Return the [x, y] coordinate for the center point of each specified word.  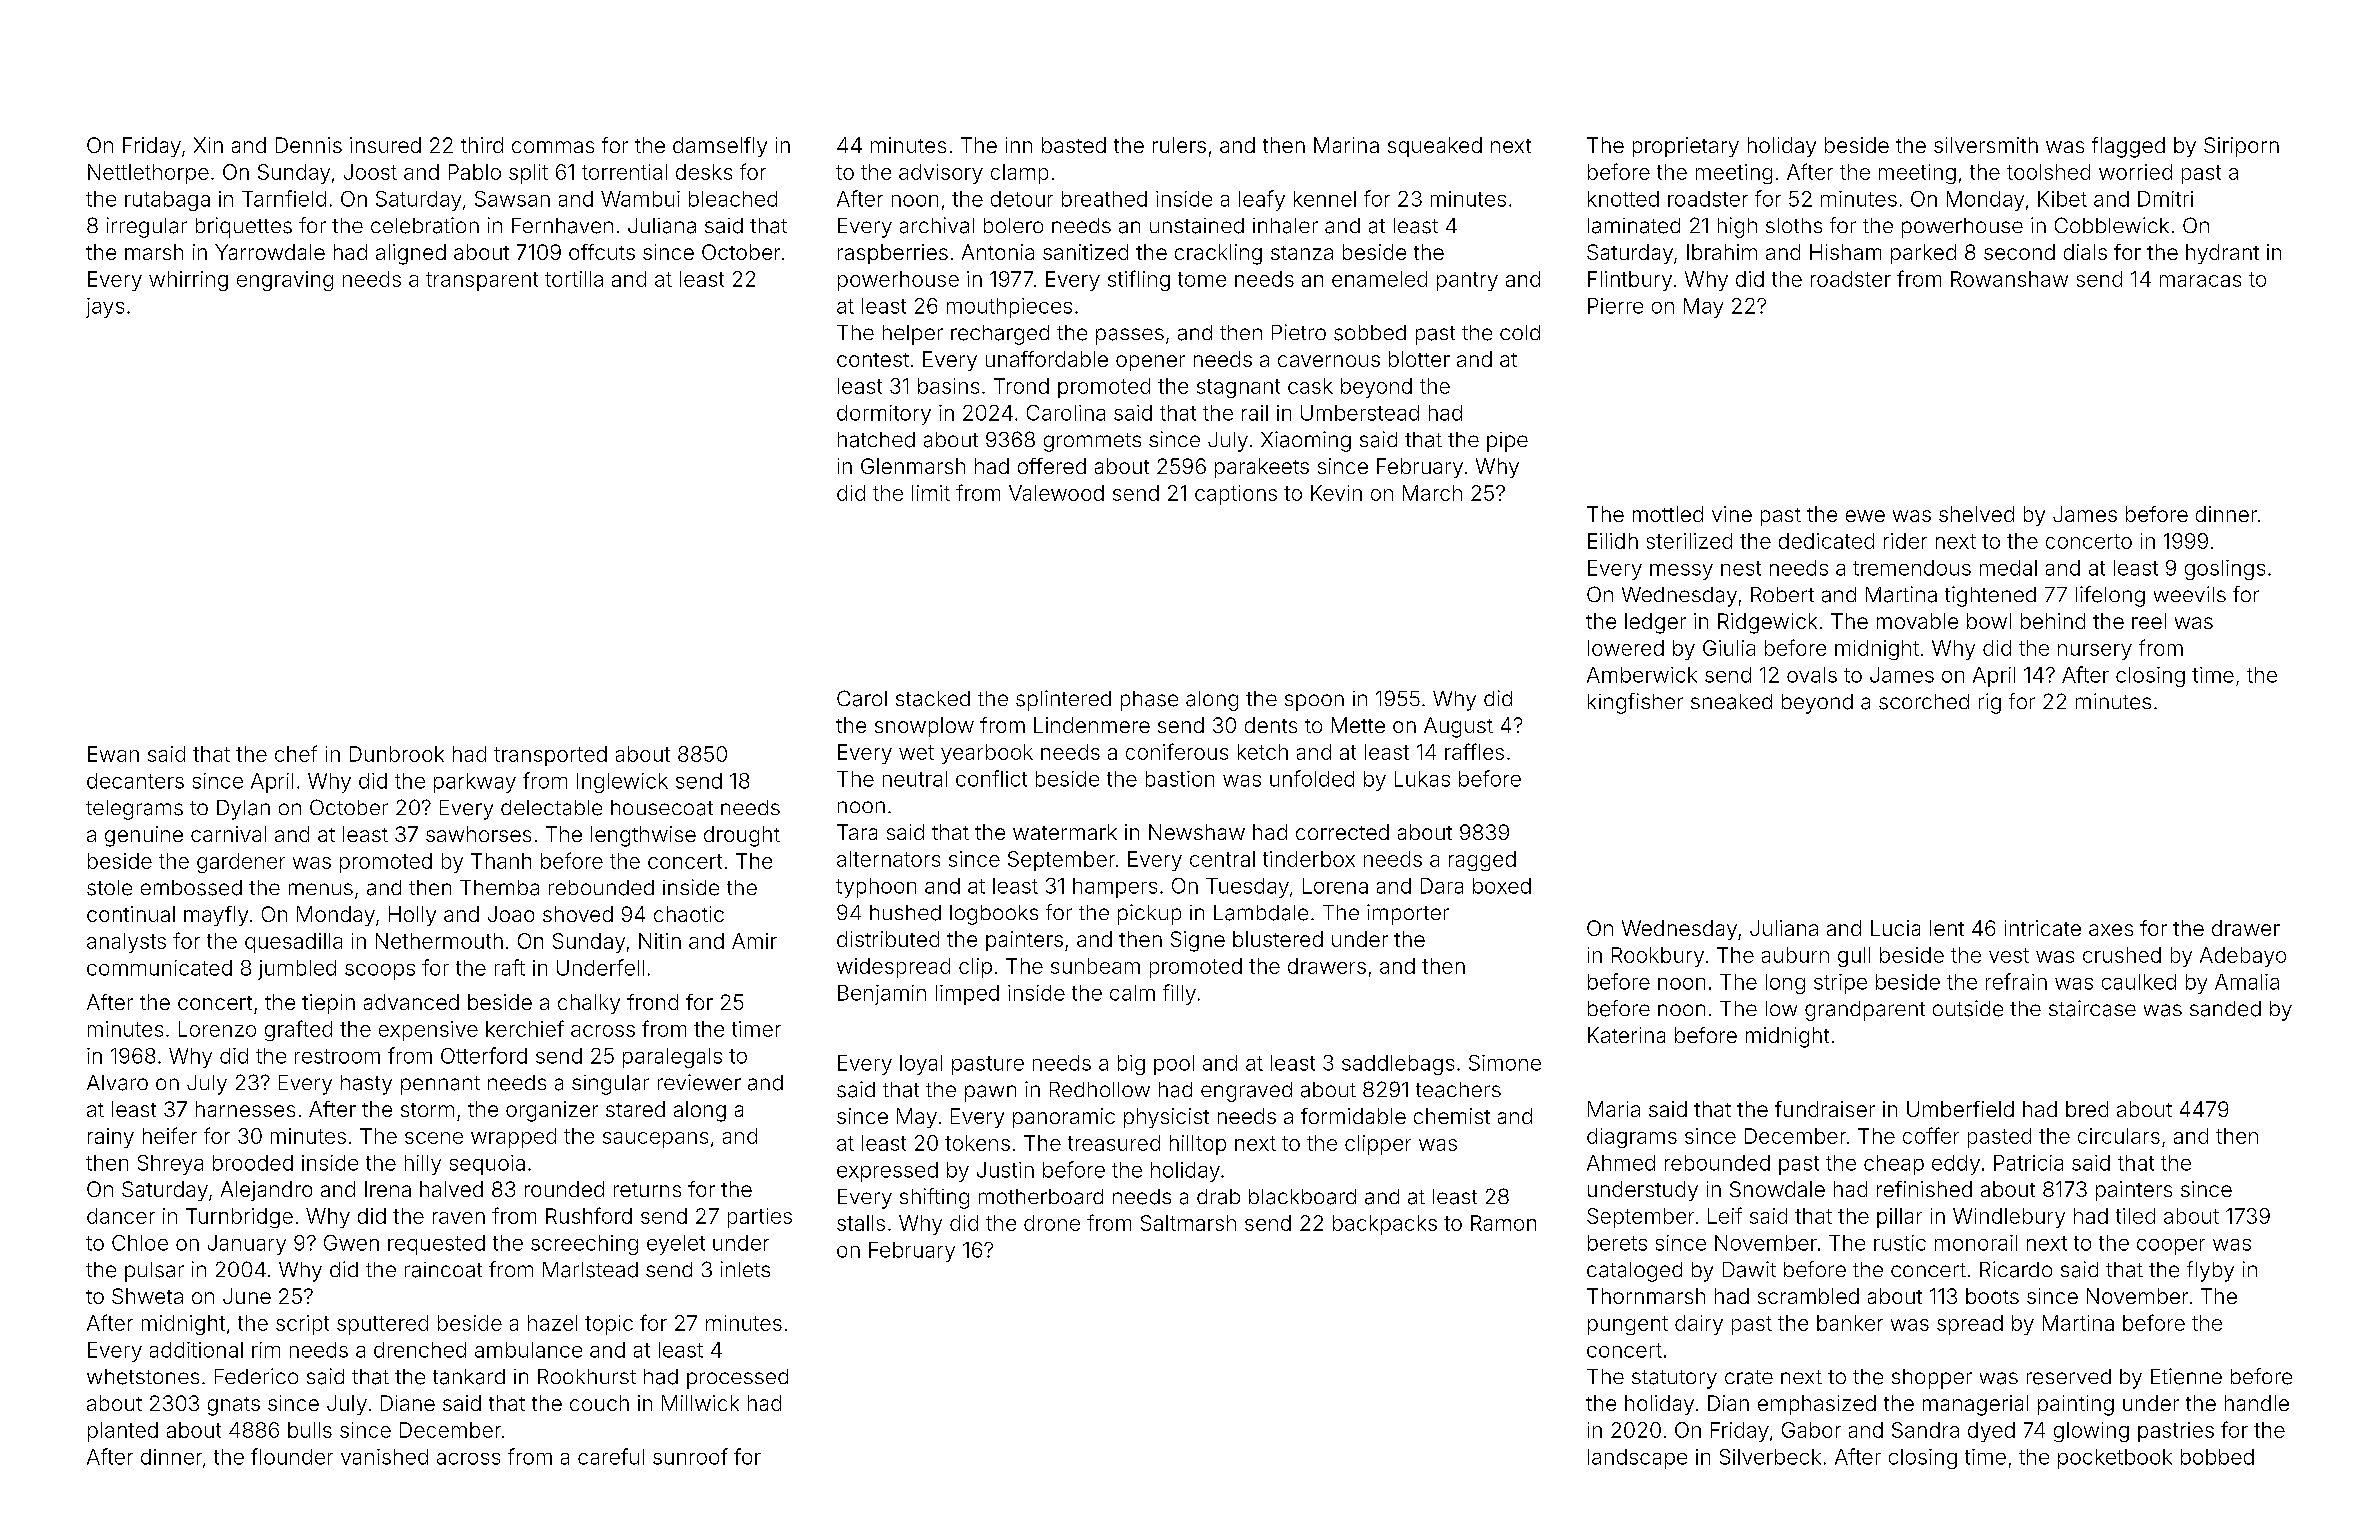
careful [611, 1456]
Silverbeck [1770, 1457]
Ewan [113, 754]
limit [931, 493]
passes [1130, 336]
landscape [1637, 1459]
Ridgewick [1767, 623]
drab [1218, 1197]
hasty [366, 1085]
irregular [147, 227]
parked [1923, 254]
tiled [2135, 1216]
